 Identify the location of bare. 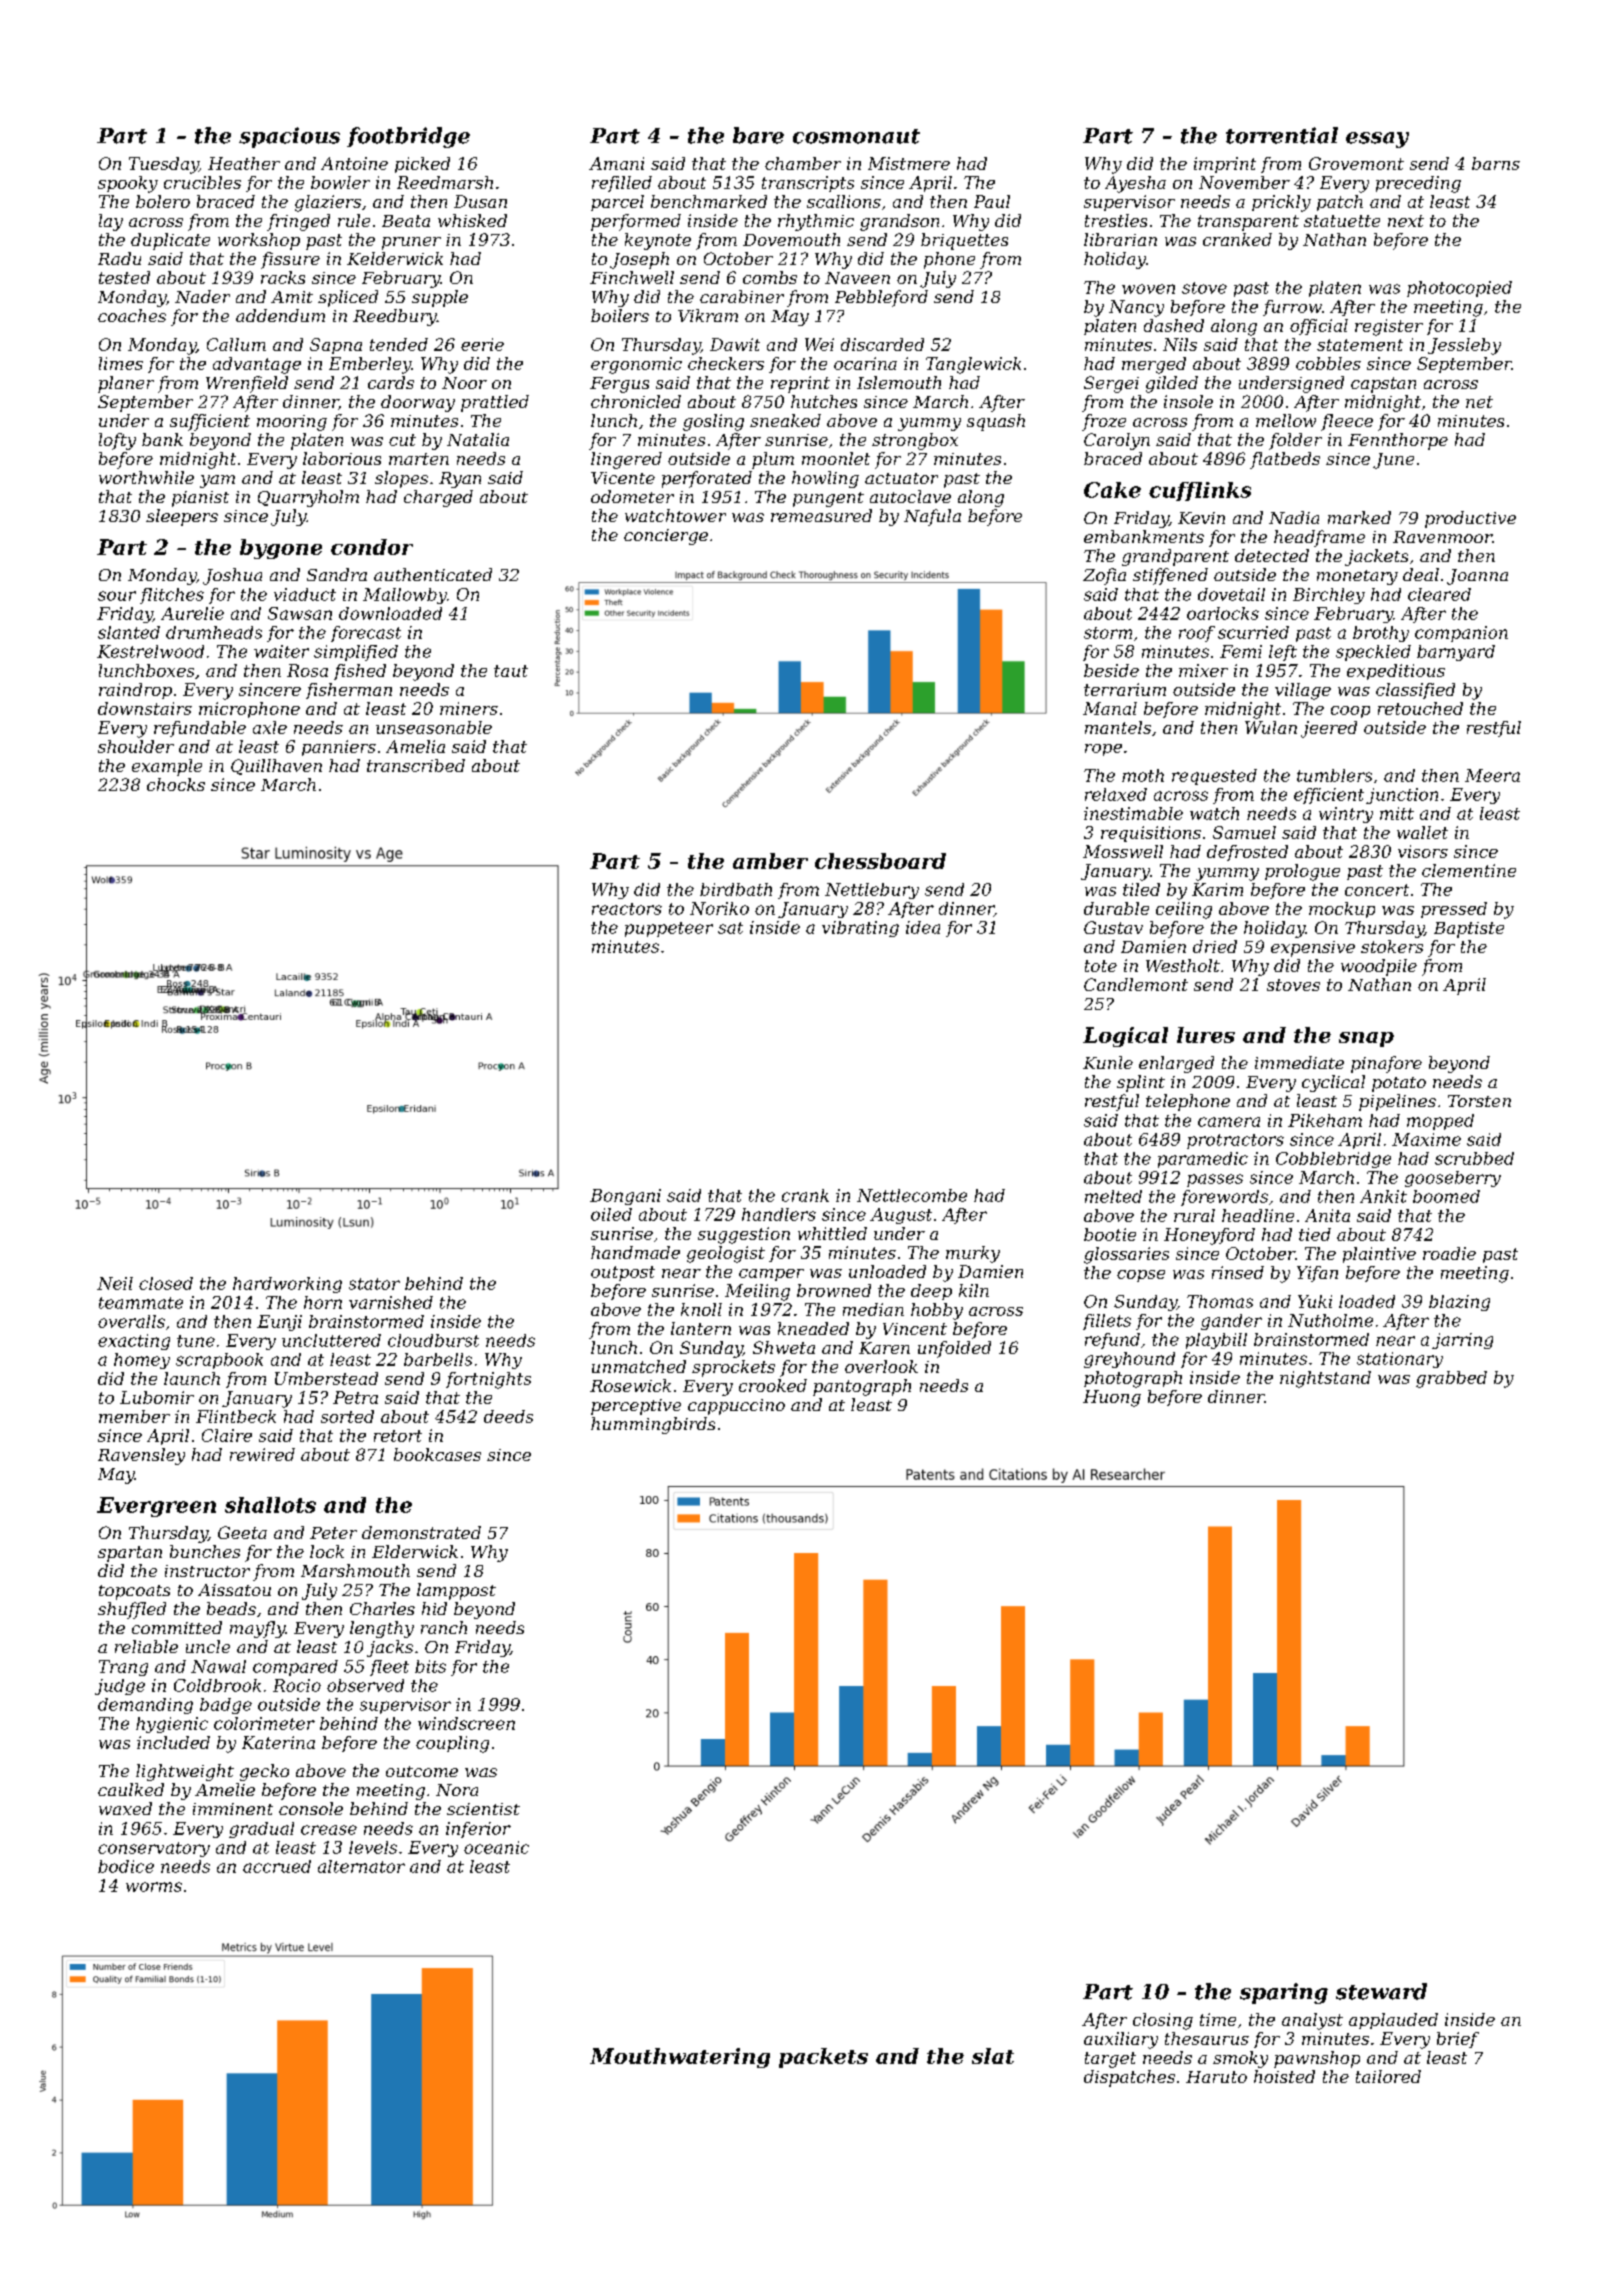
(758, 135).
